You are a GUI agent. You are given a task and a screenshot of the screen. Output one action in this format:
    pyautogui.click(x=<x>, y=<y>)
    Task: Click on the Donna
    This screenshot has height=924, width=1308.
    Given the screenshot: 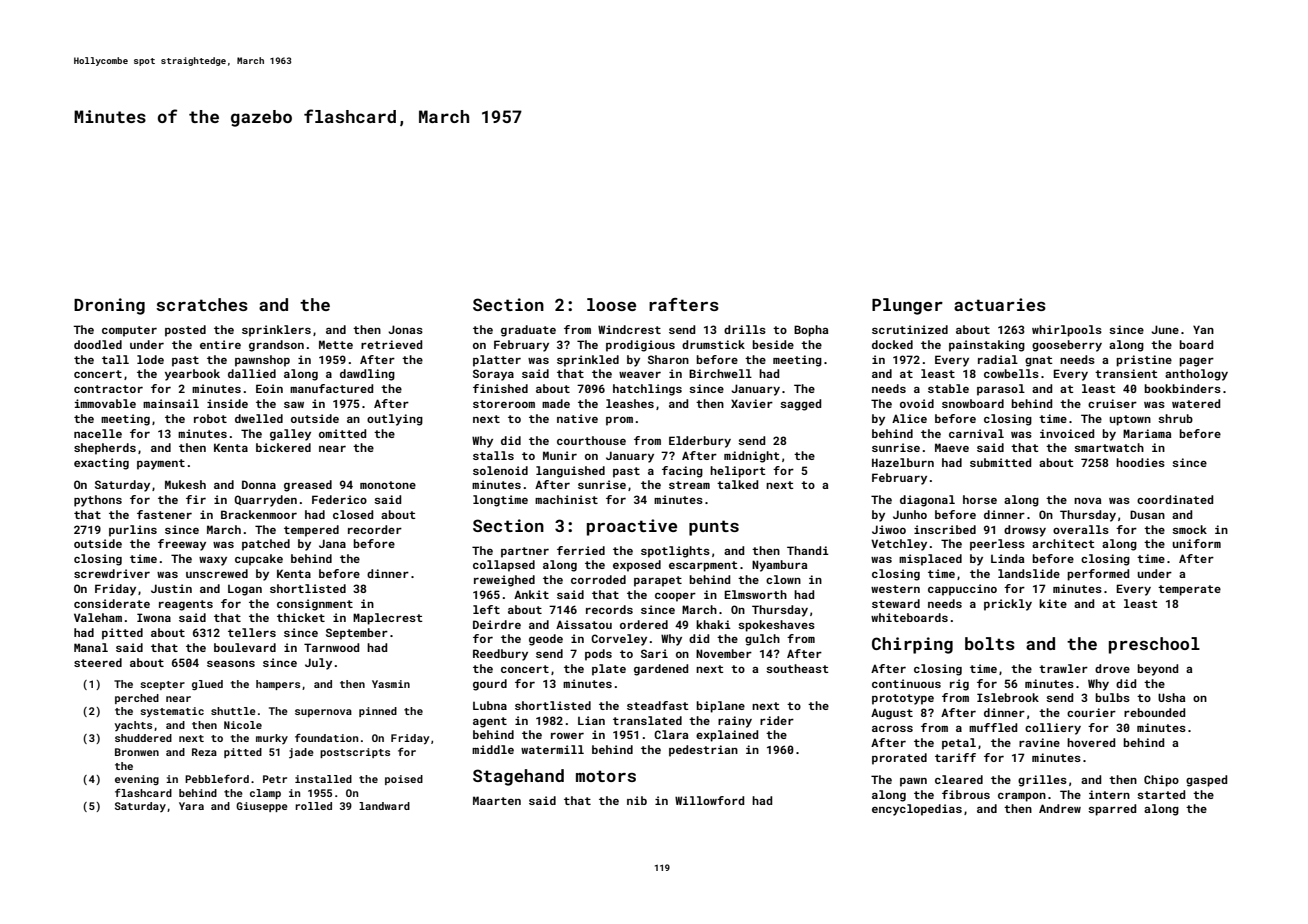 What is the action you would take?
    pyautogui.click(x=259, y=484)
